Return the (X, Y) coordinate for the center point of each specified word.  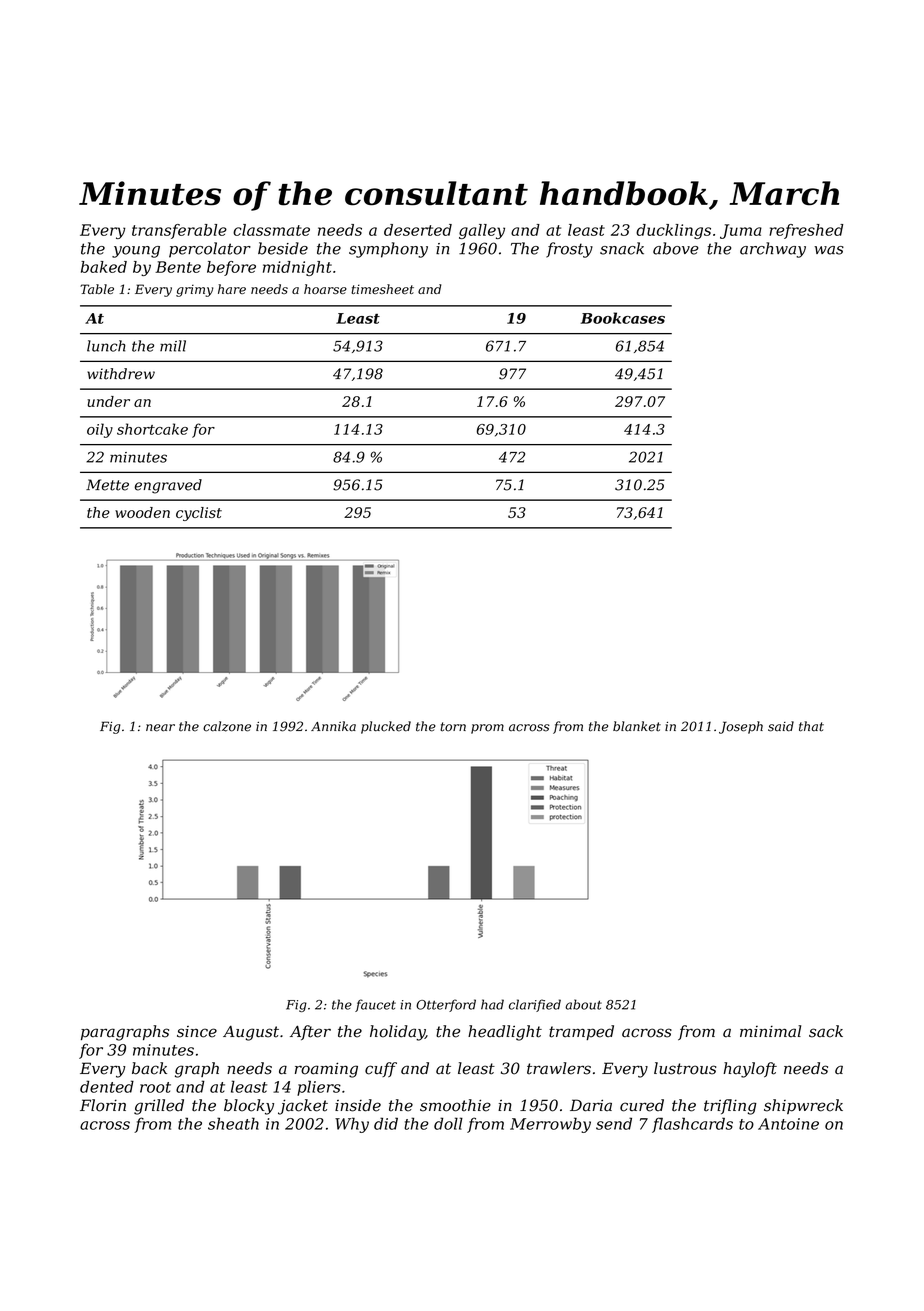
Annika (333, 726)
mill (173, 346)
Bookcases (623, 318)
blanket (637, 726)
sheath (233, 1123)
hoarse (325, 289)
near (160, 728)
